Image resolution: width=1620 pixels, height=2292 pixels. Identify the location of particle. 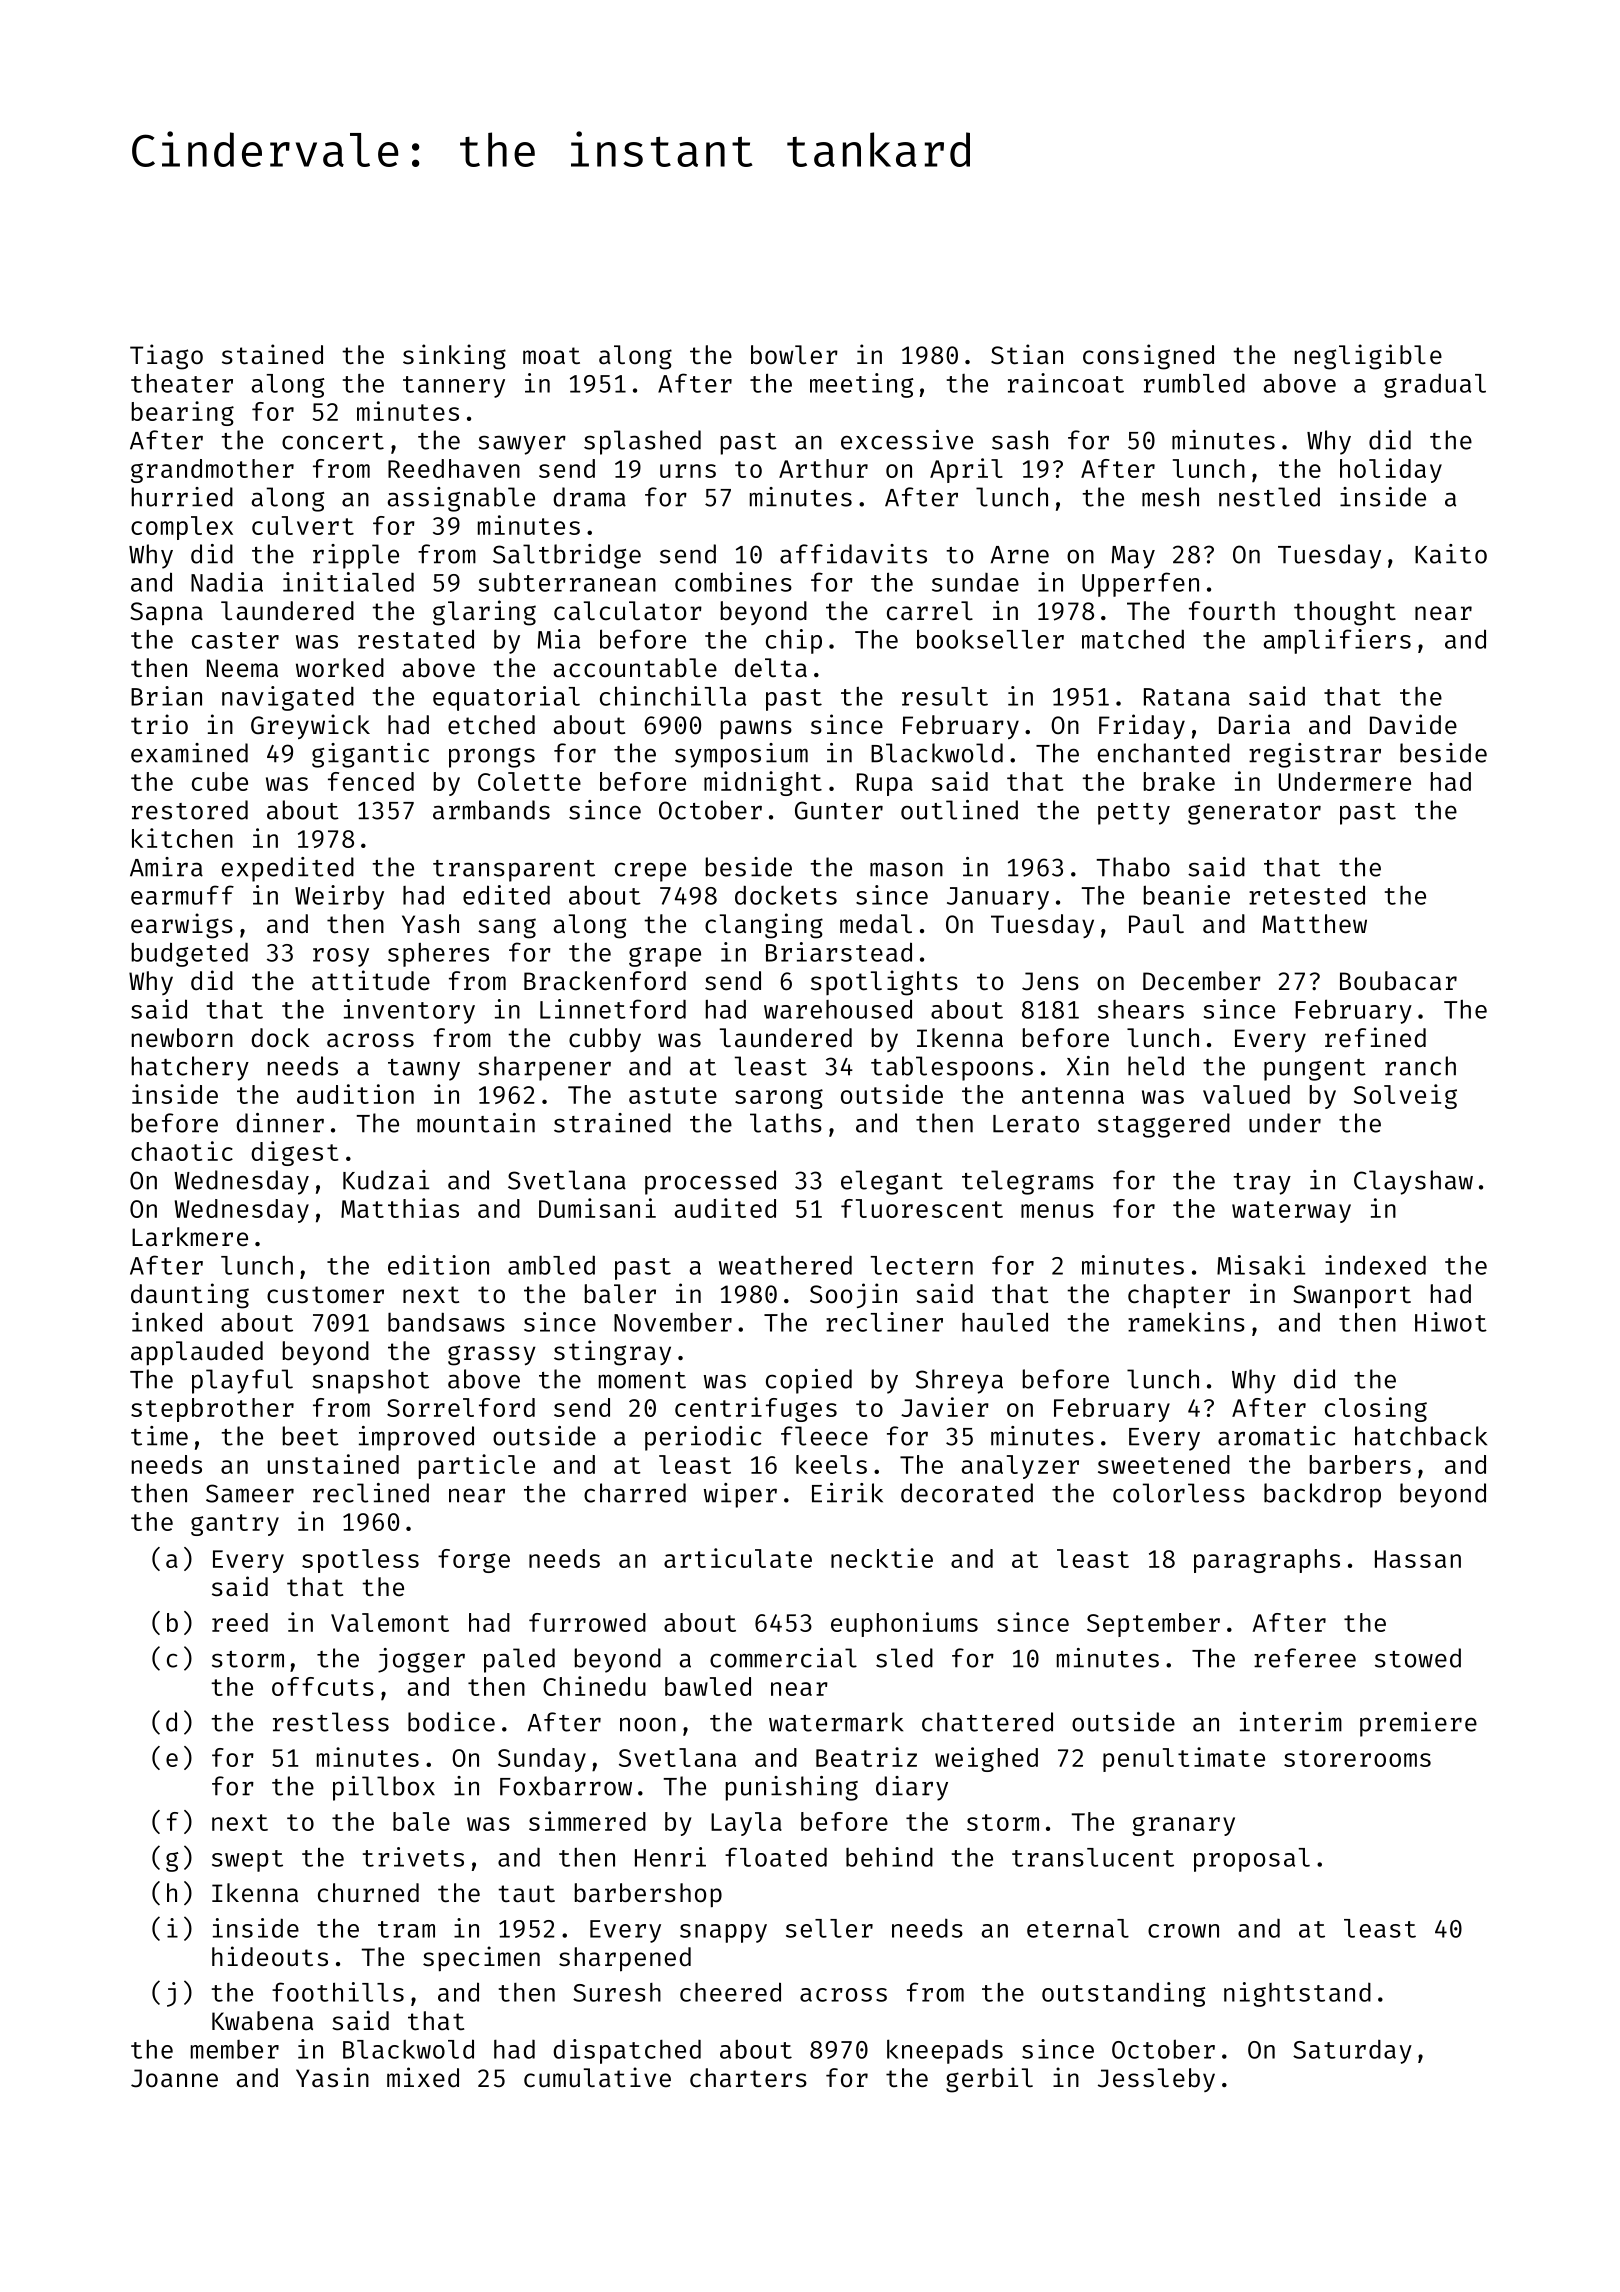
(477, 1466).
